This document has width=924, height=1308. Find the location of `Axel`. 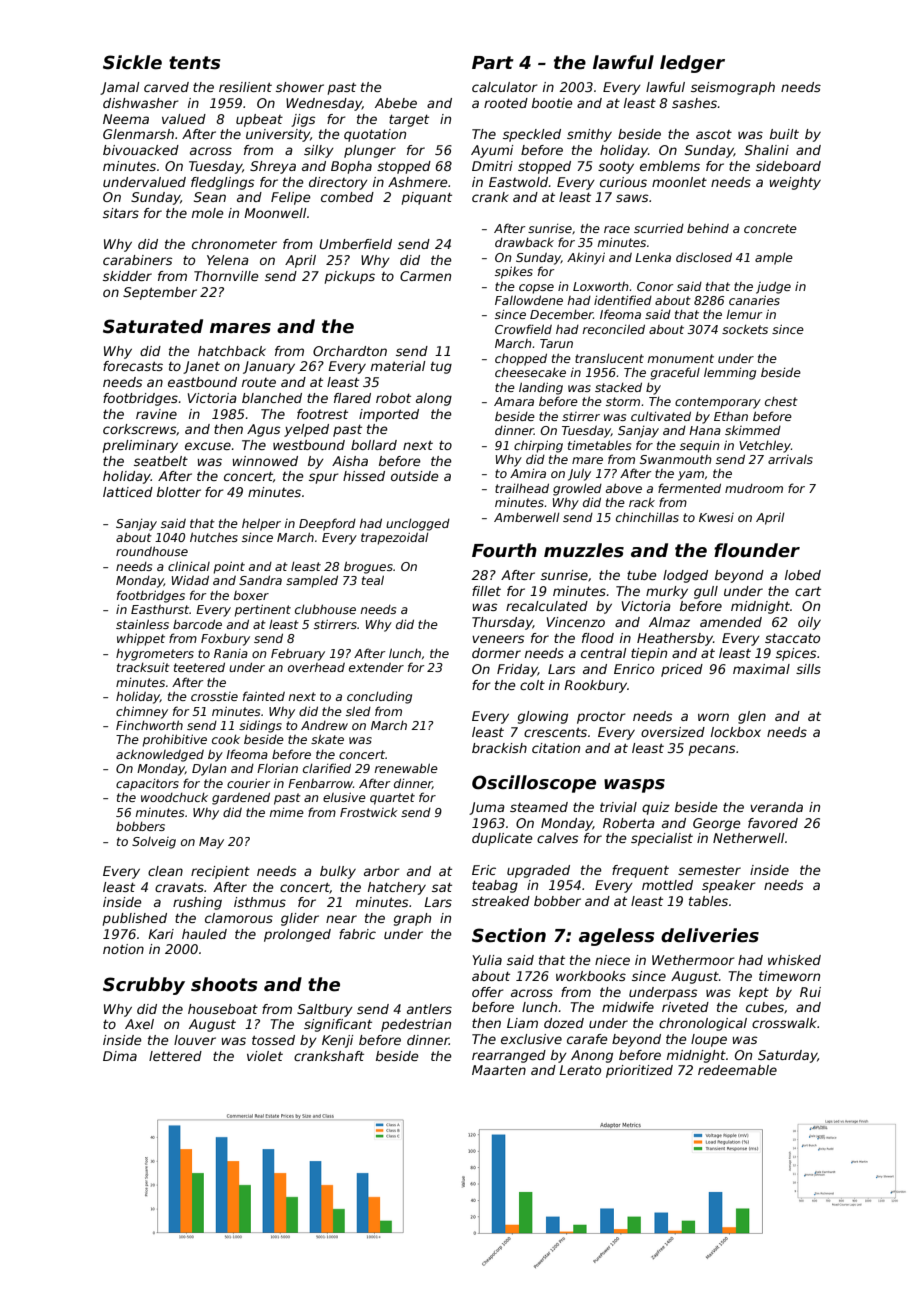

Axel is located at coordinates (139, 1024).
